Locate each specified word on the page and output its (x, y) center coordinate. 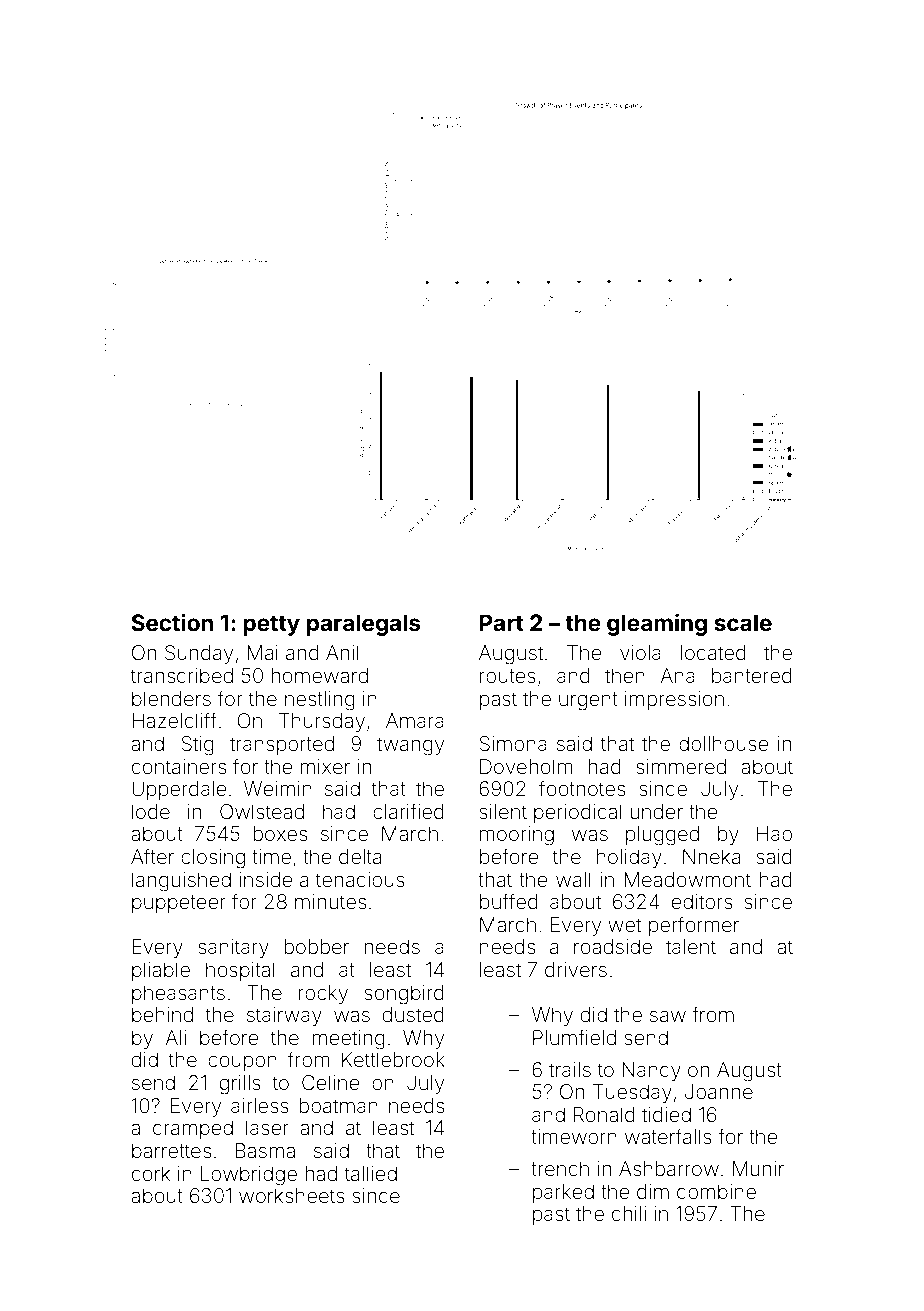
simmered (681, 766)
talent (691, 946)
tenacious (360, 879)
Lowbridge (249, 1176)
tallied (371, 1173)
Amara (415, 720)
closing (213, 859)
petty (271, 625)
